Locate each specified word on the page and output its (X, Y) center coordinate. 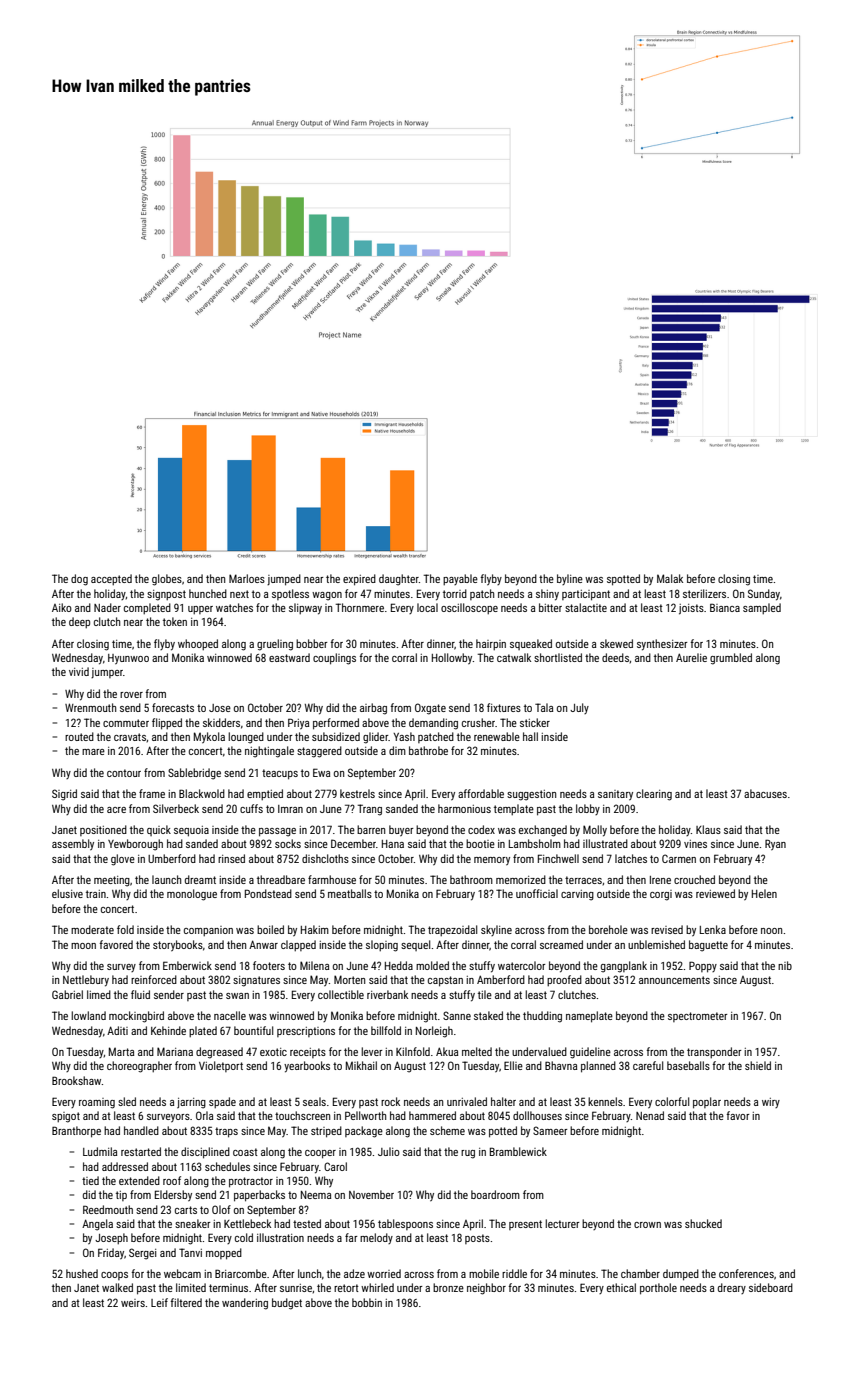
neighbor (486, 1289)
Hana (393, 844)
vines (695, 844)
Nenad (650, 1115)
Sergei (142, 1254)
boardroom (495, 1194)
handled (141, 1130)
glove (123, 860)
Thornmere (359, 607)
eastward (289, 657)
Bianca (725, 607)
